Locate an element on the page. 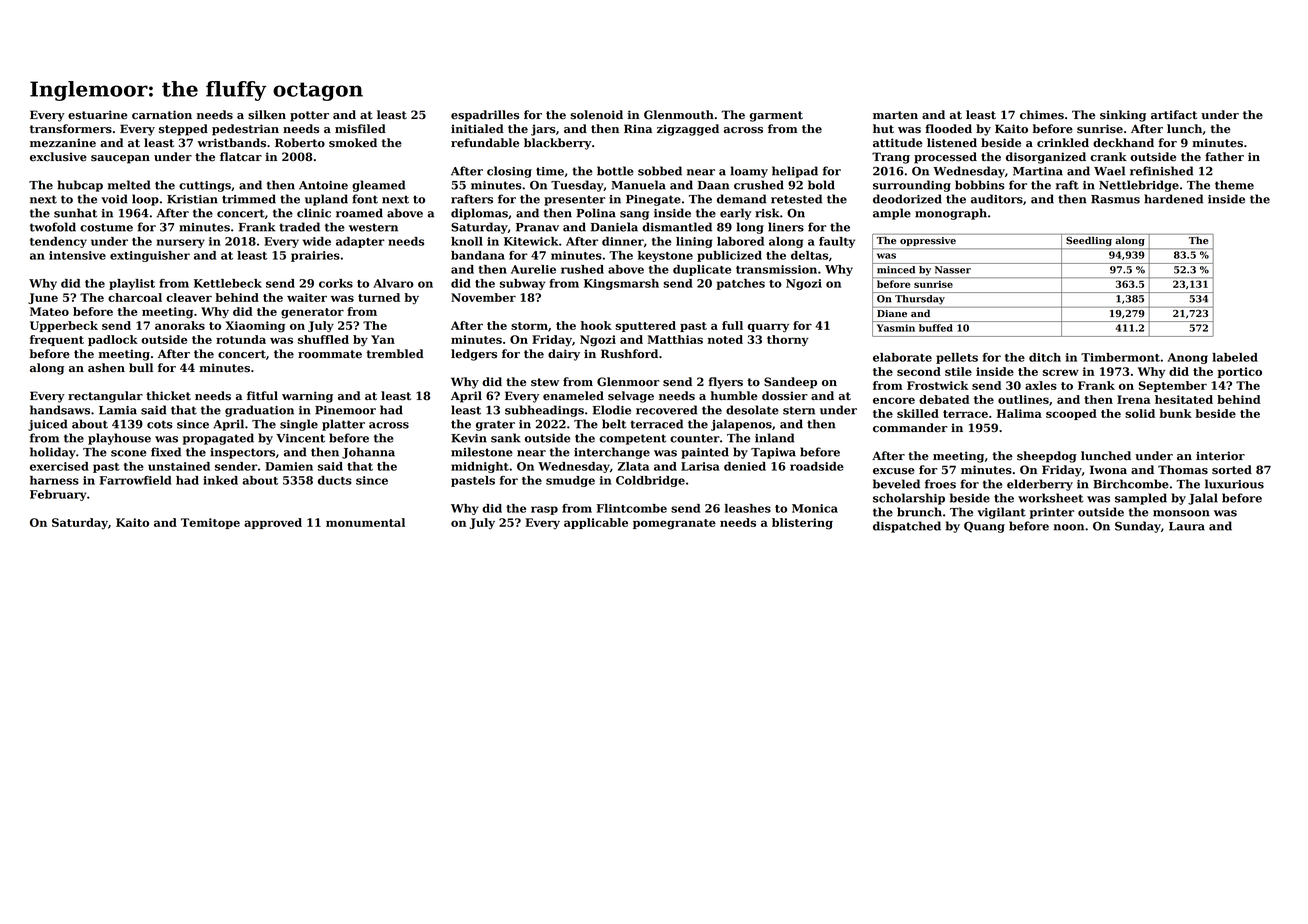 The width and height of the document is (1308, 924). Glenmouth is located at coordinates (679, 115).
